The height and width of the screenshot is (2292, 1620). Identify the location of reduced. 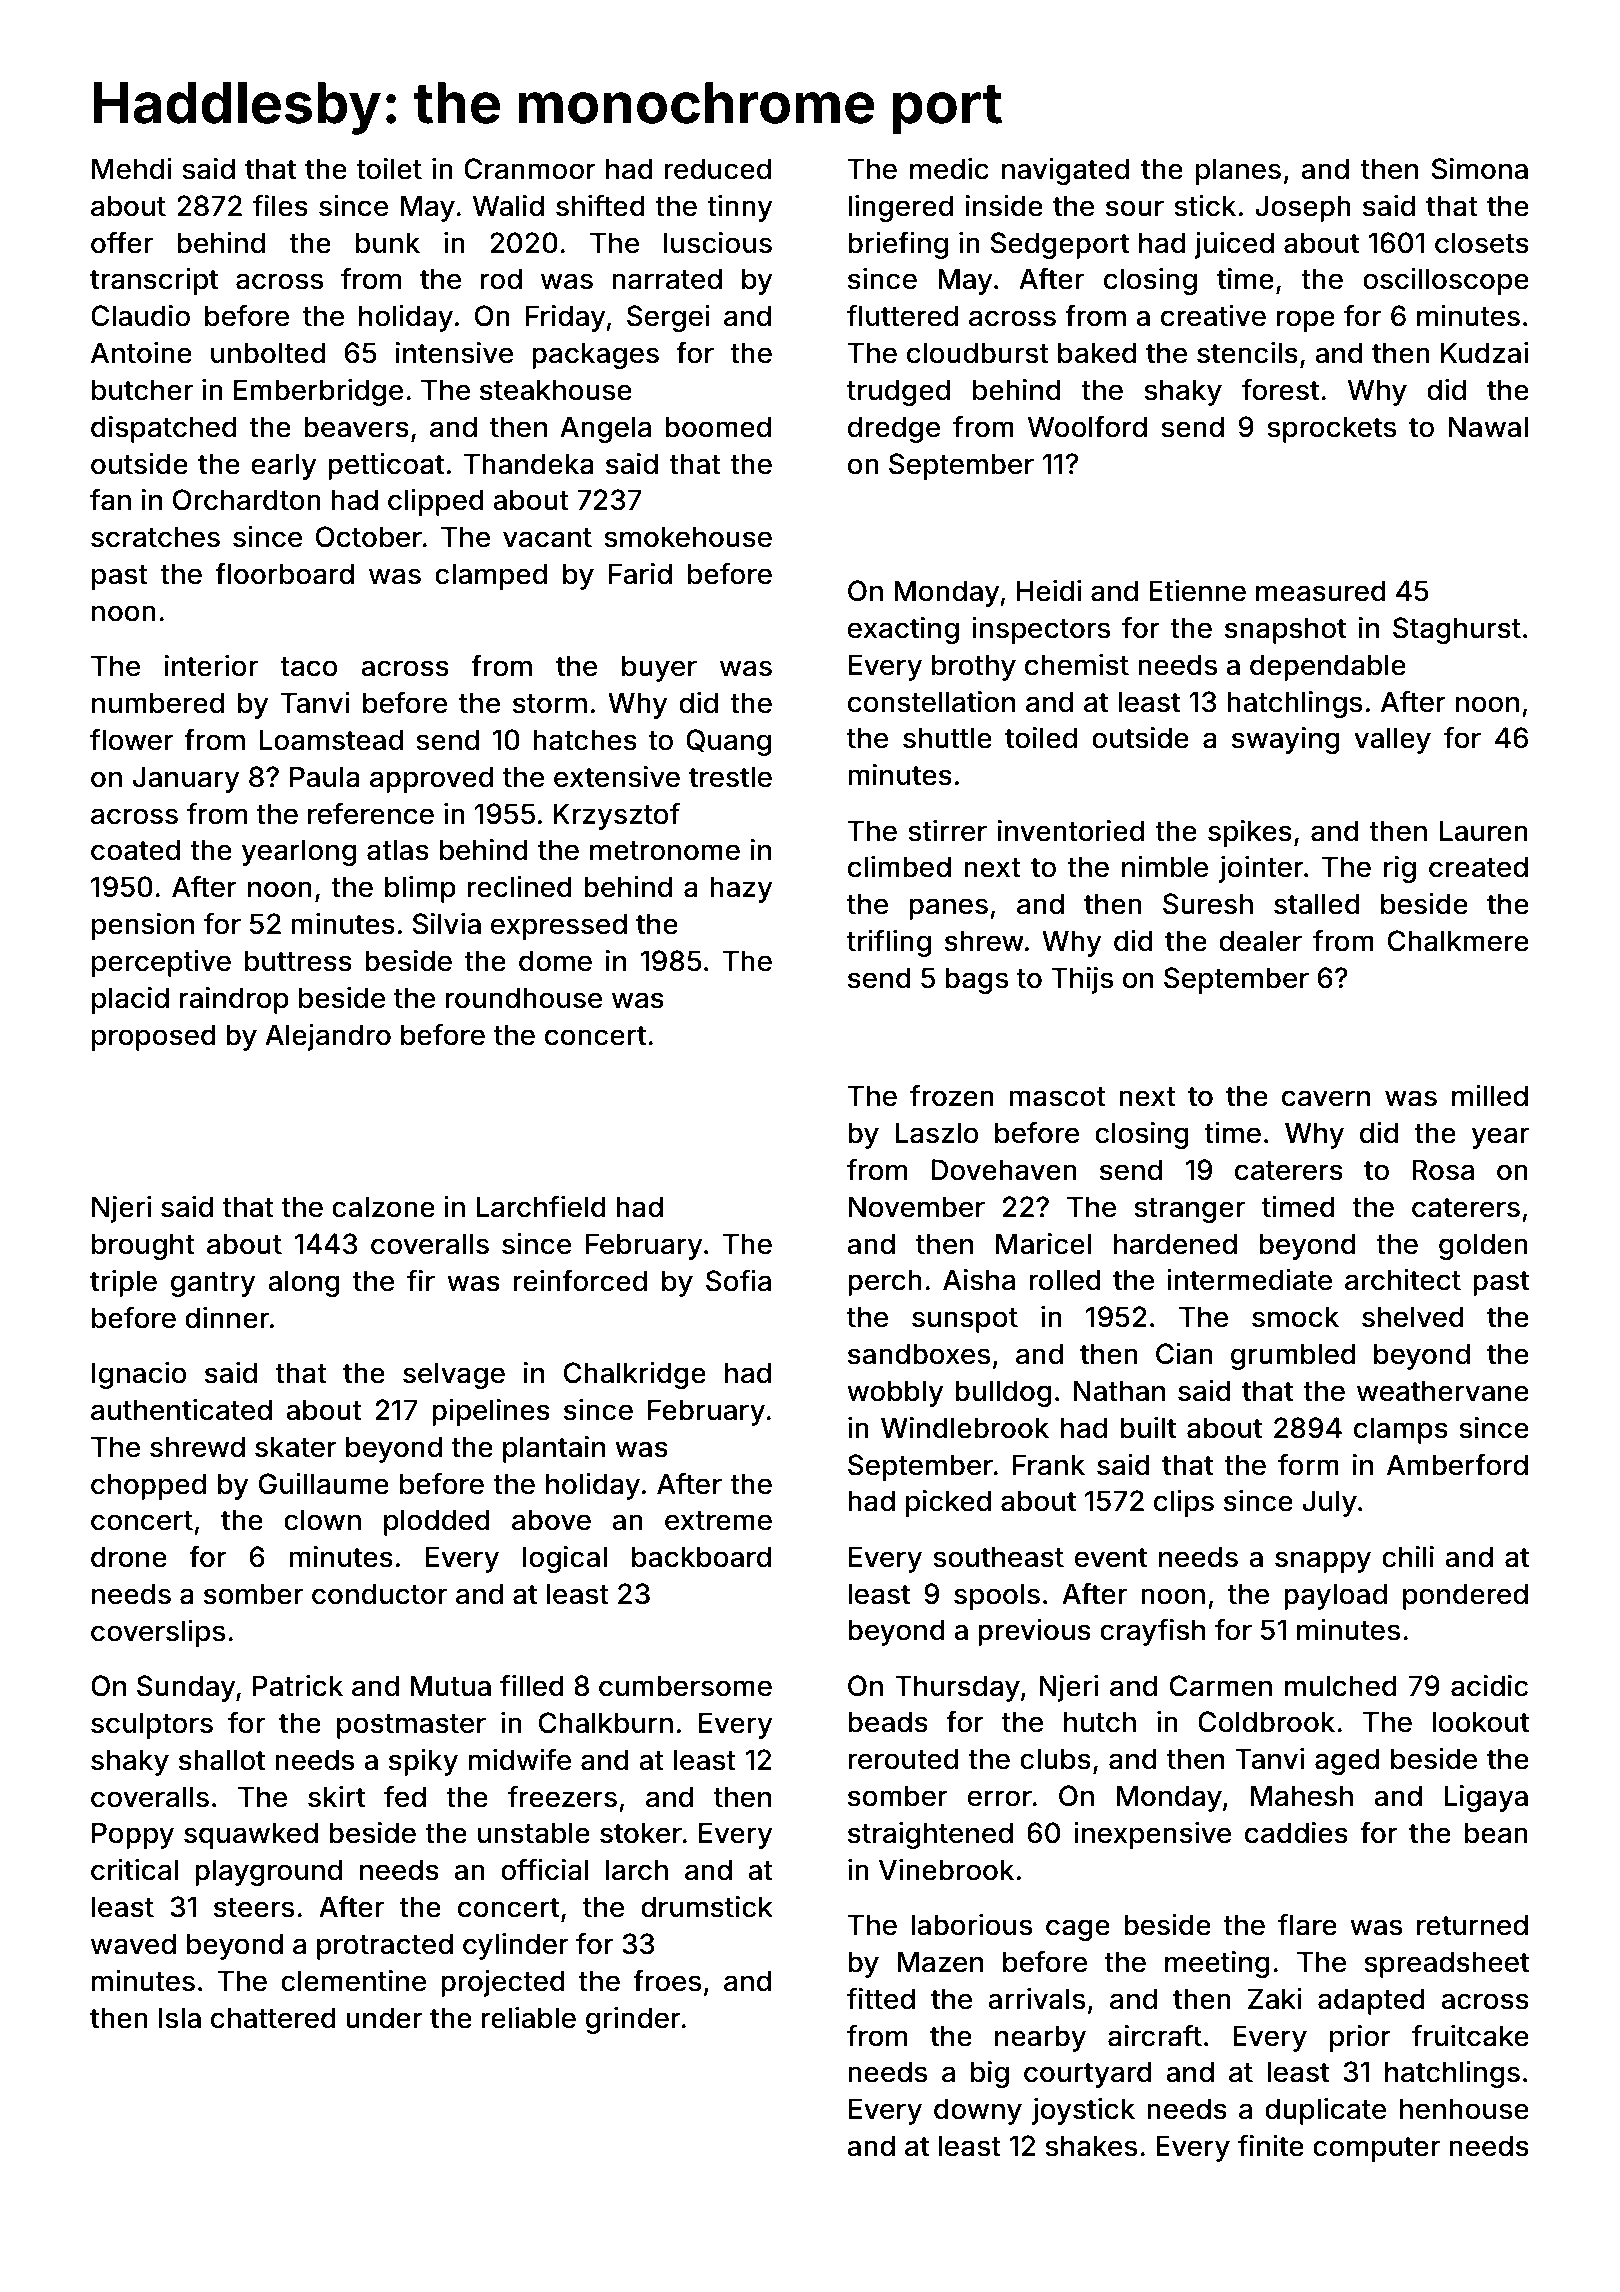
(717, 169).
